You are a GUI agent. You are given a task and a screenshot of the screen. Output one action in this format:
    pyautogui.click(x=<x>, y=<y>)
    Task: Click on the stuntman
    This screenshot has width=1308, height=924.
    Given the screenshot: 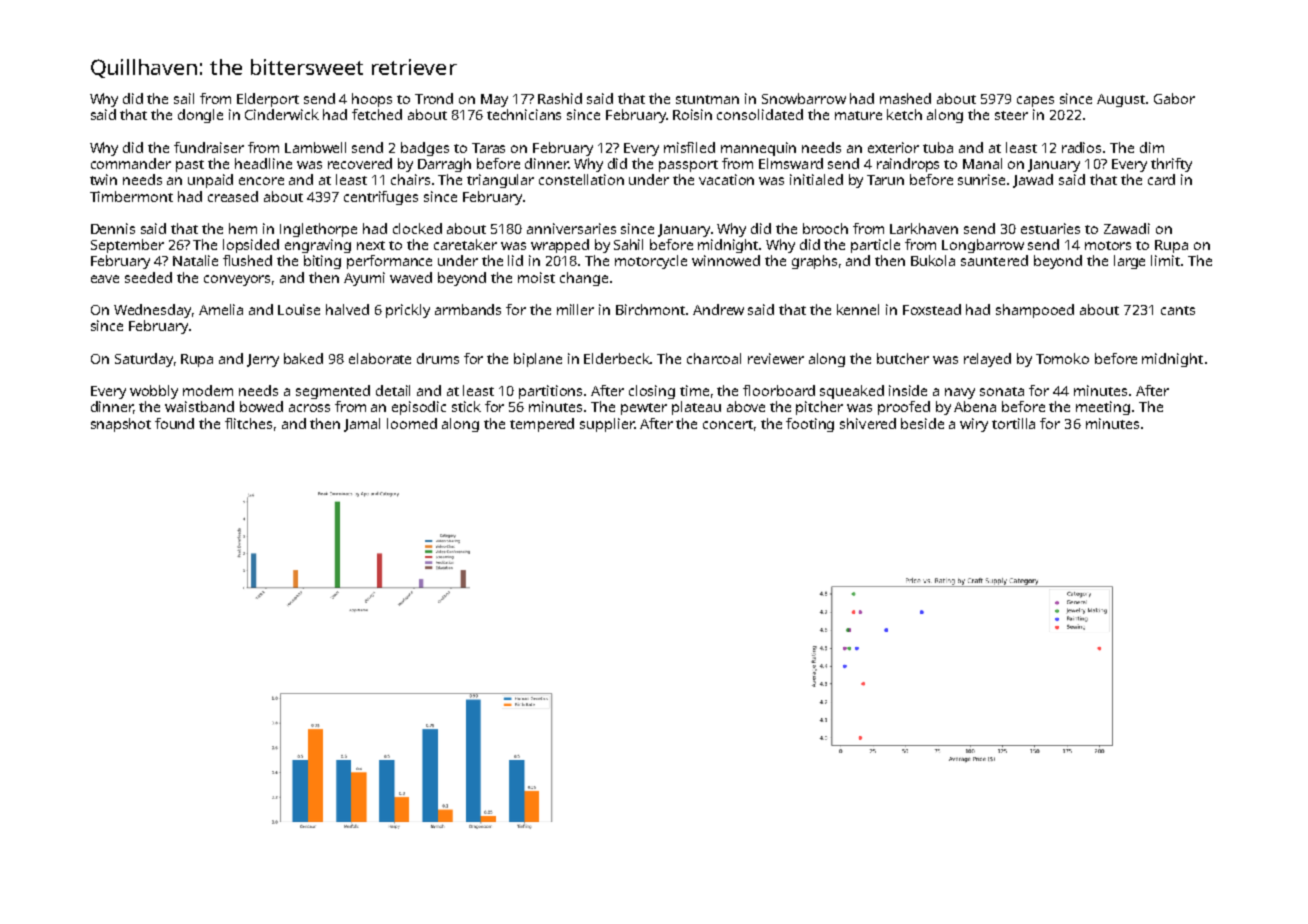 What is the action you would take?
    pyautogui.click(x=707, y=99)
